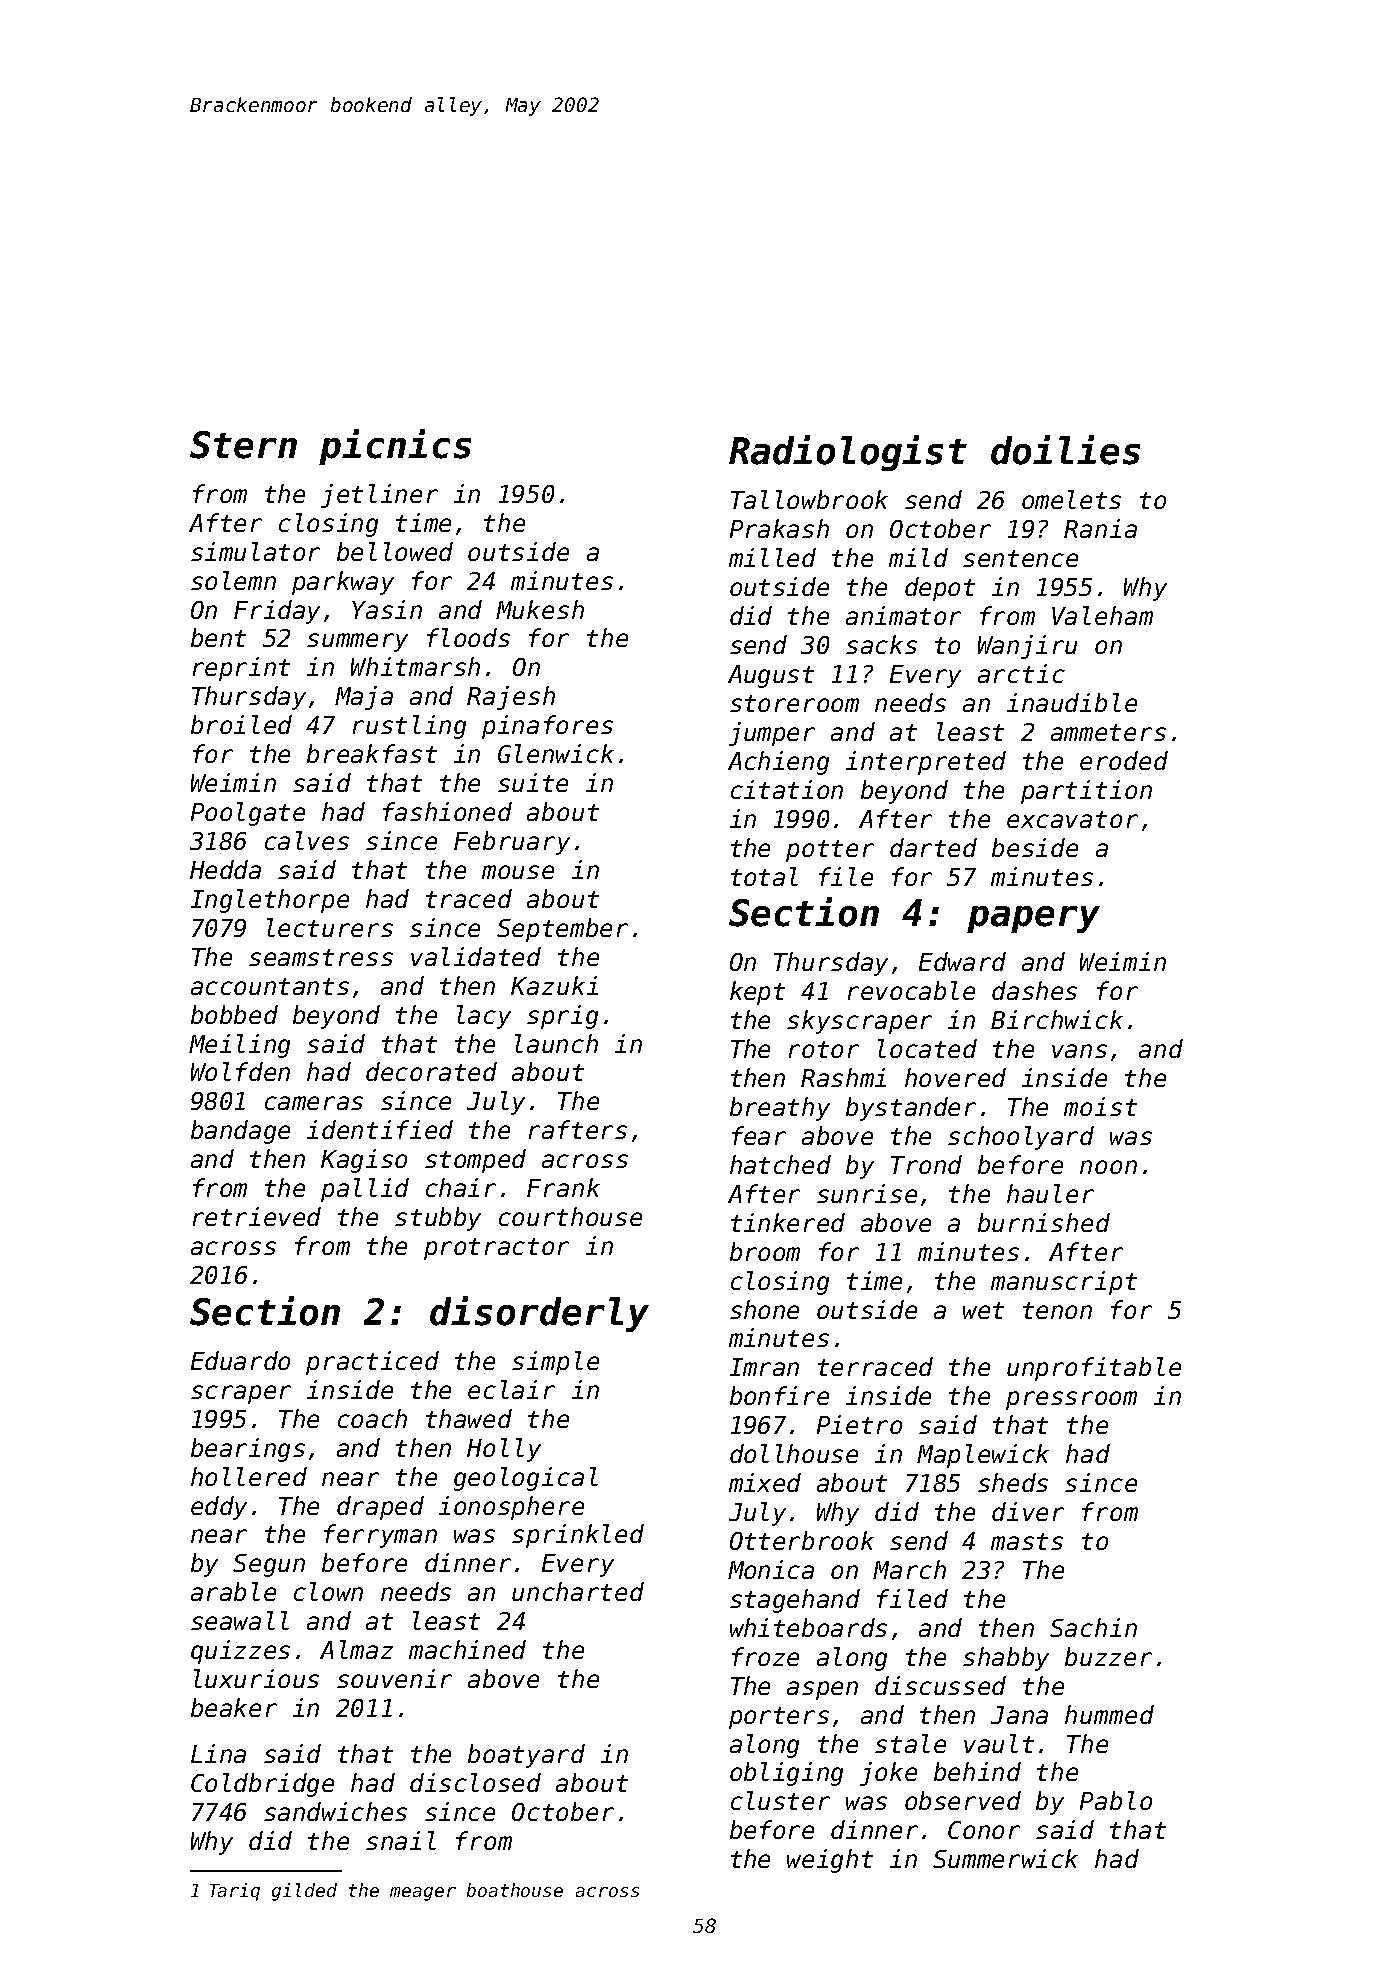 The image size is (1386, 1969). I want to click on jumper, so click(772, 734).
